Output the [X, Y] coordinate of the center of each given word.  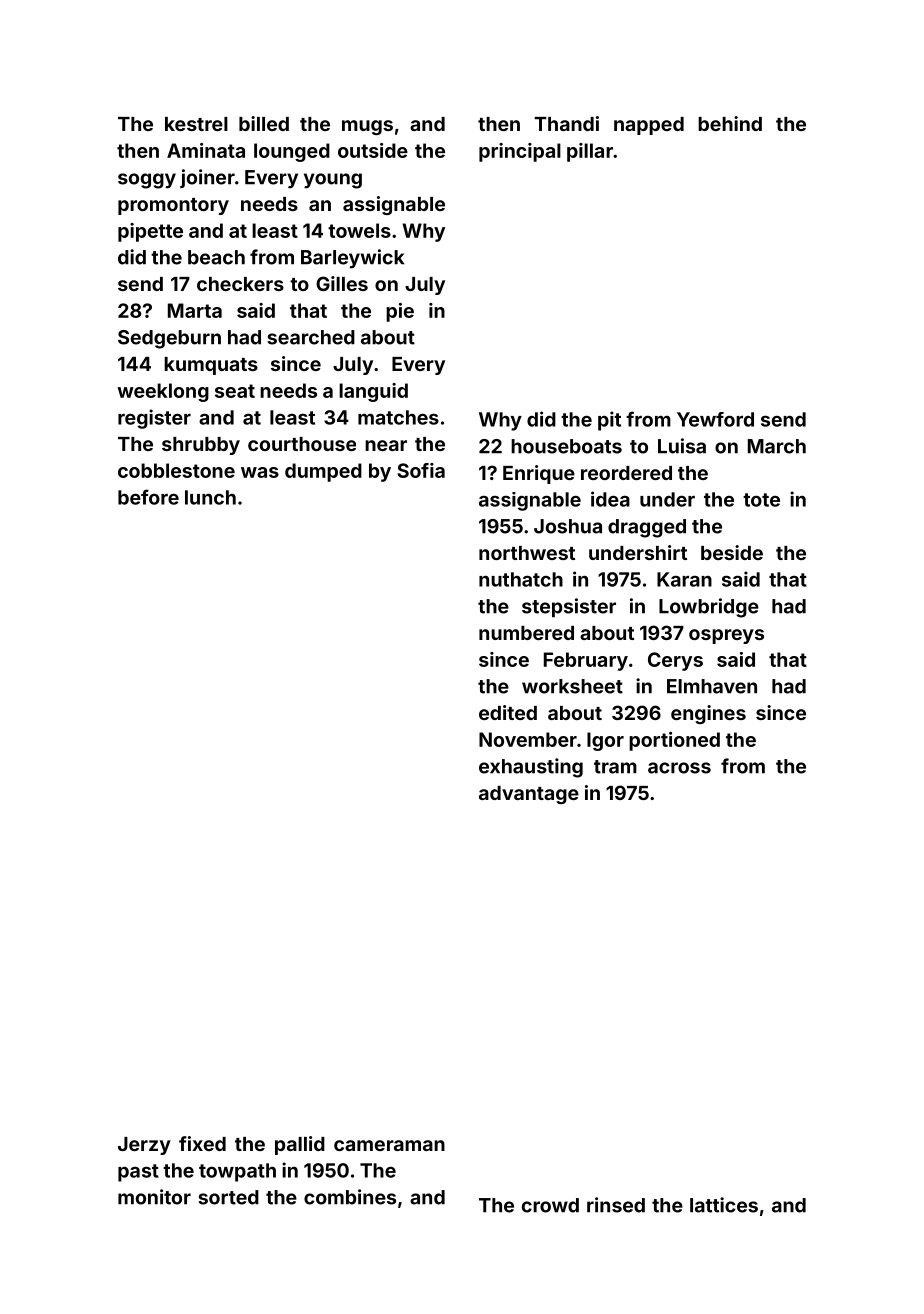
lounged [292, 152]
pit [609, 421]
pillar [590, 152]
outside [373, 150]
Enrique [539, 474]
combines [350, 1197]
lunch [210, 497]
